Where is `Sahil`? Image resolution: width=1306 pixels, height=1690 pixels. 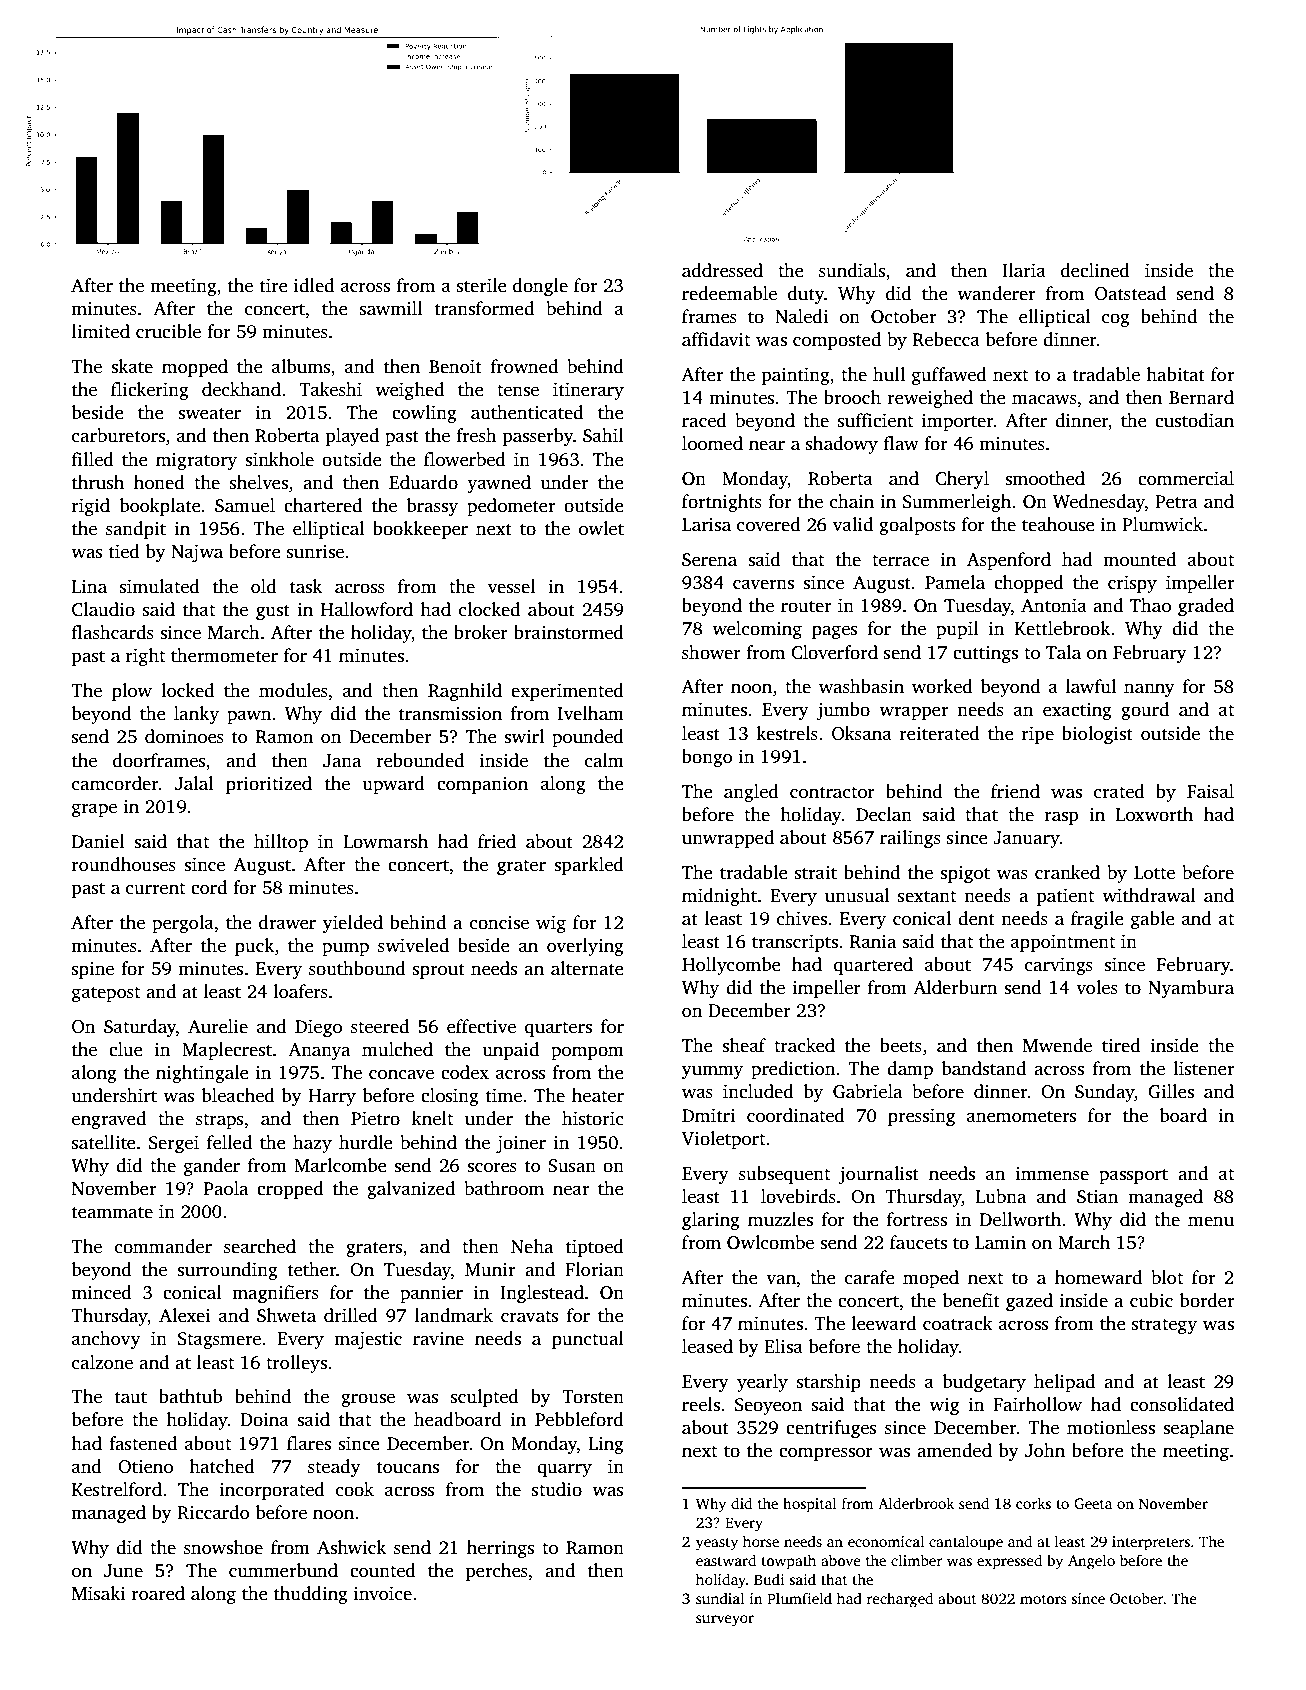
Sahil is located at coordinates (603, 435).
